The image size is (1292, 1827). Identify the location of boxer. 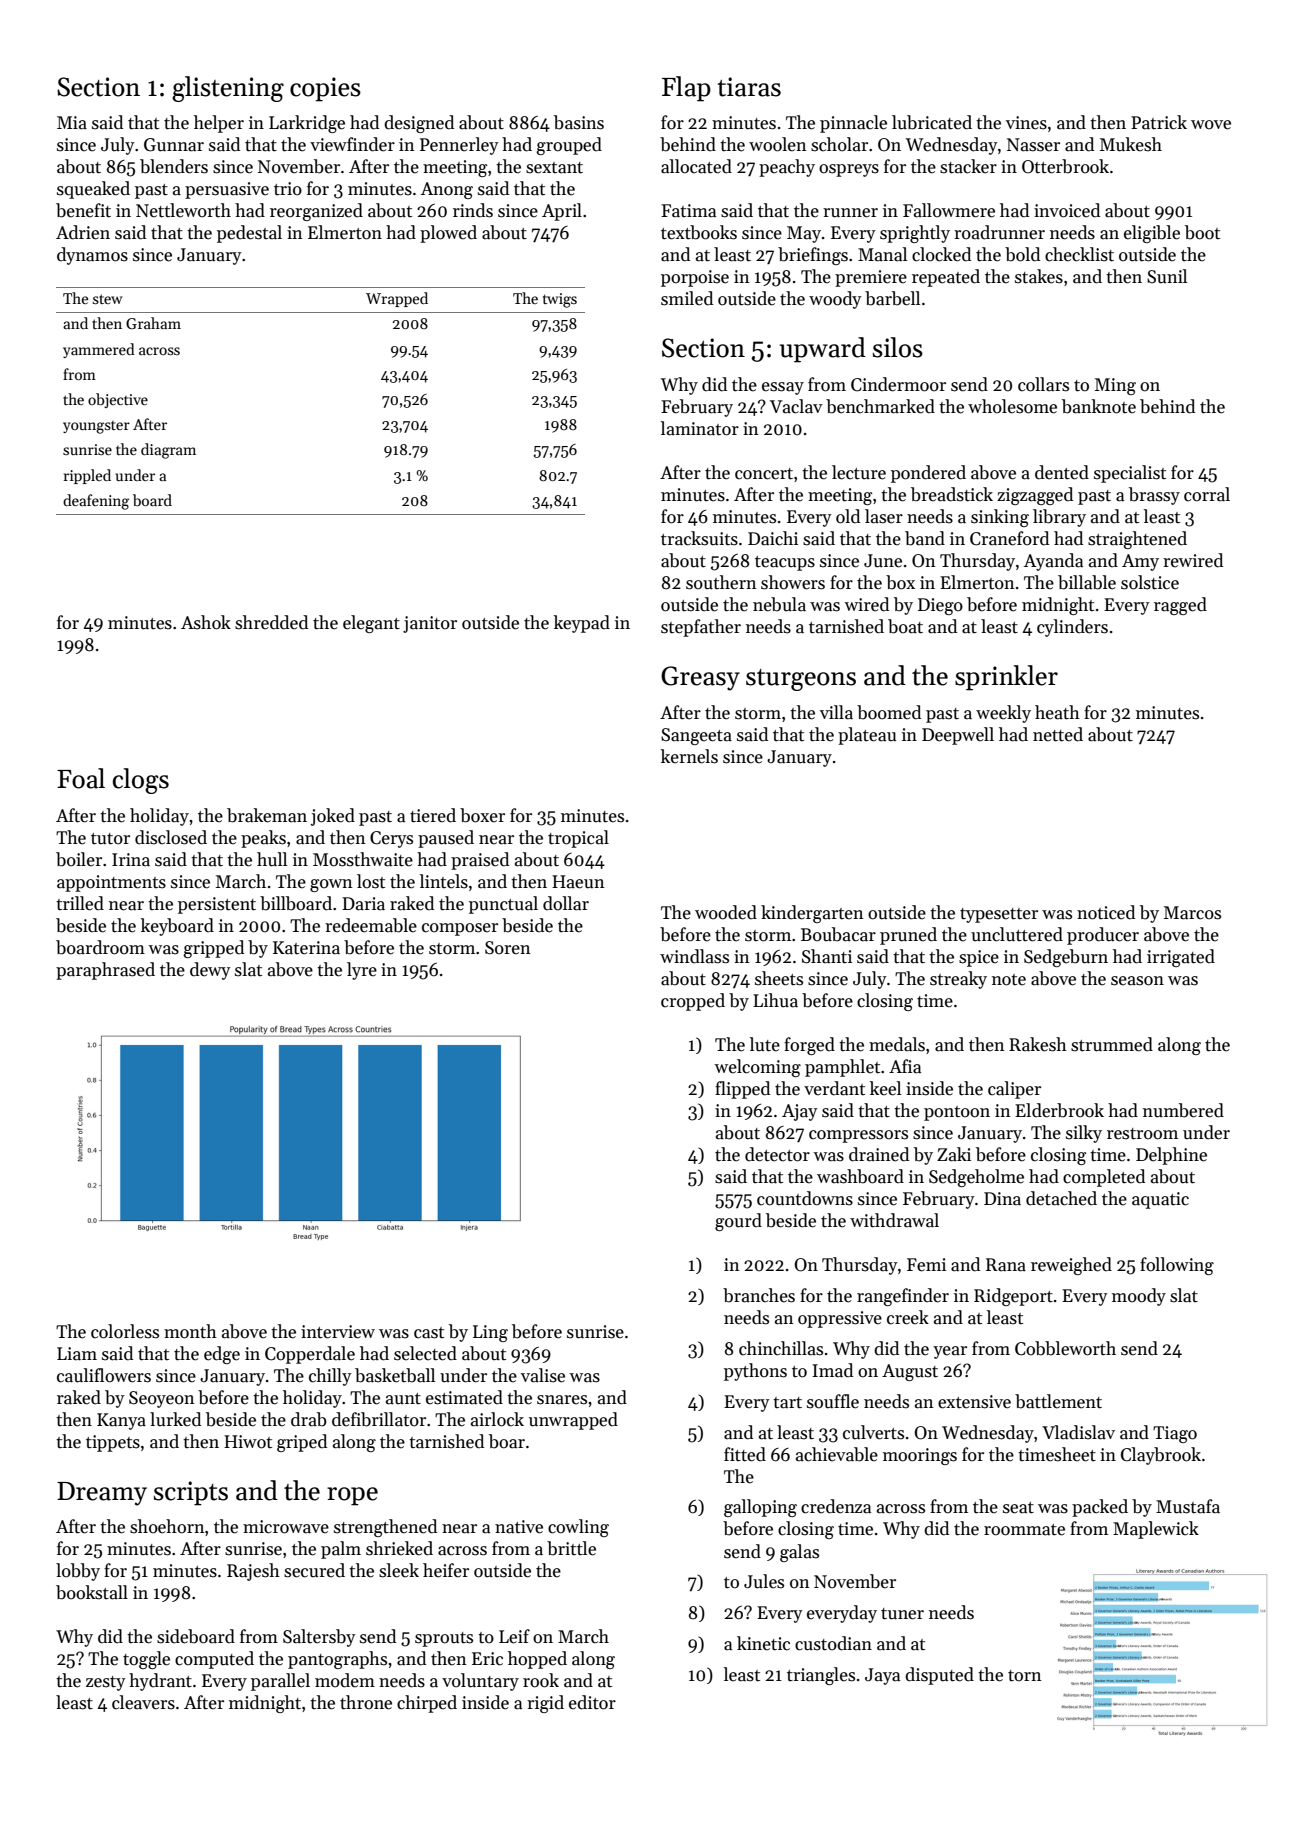
(482, 815).
